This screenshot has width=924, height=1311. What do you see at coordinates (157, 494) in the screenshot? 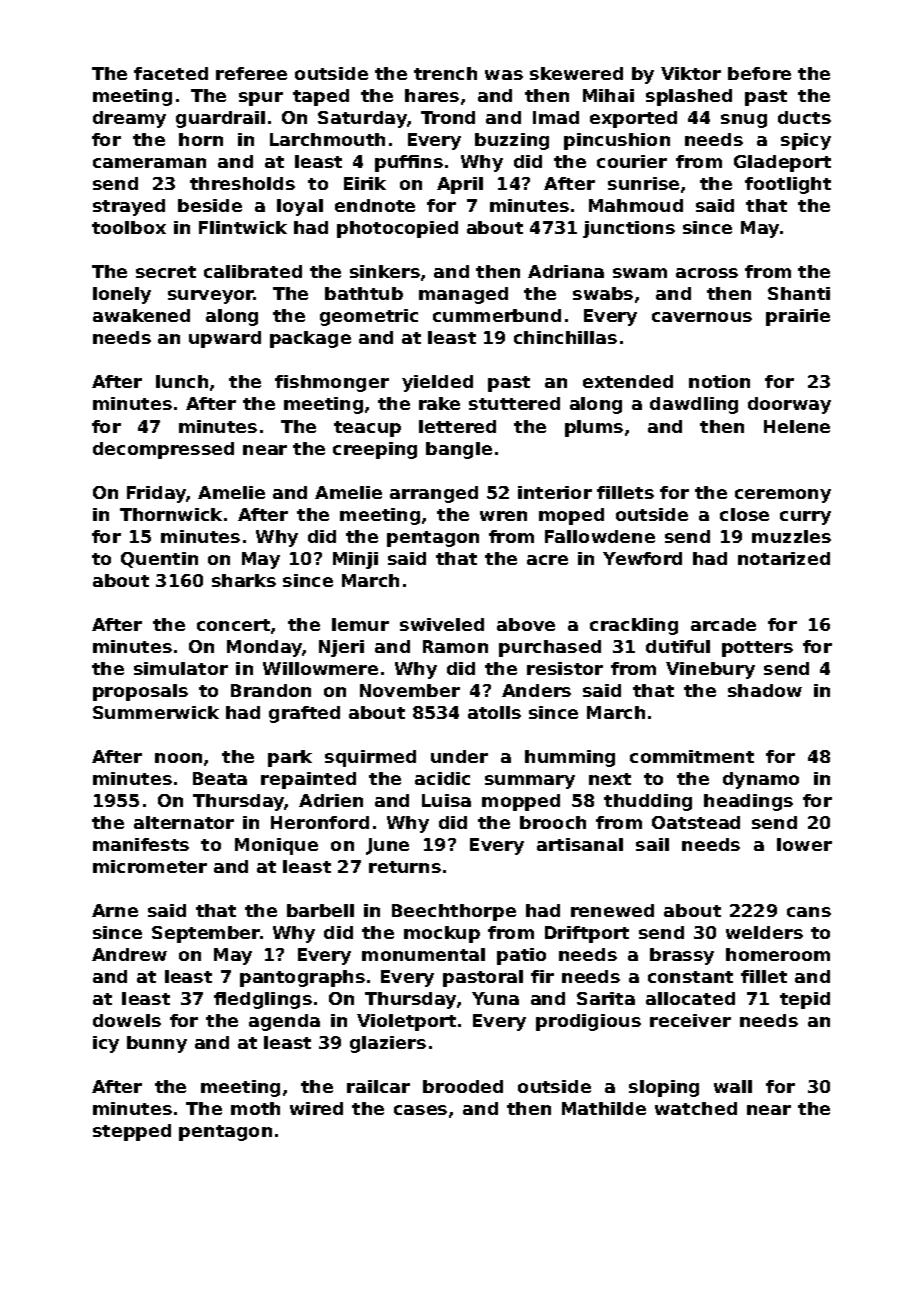
I see `Friday` at bounding box center [157, 494].
